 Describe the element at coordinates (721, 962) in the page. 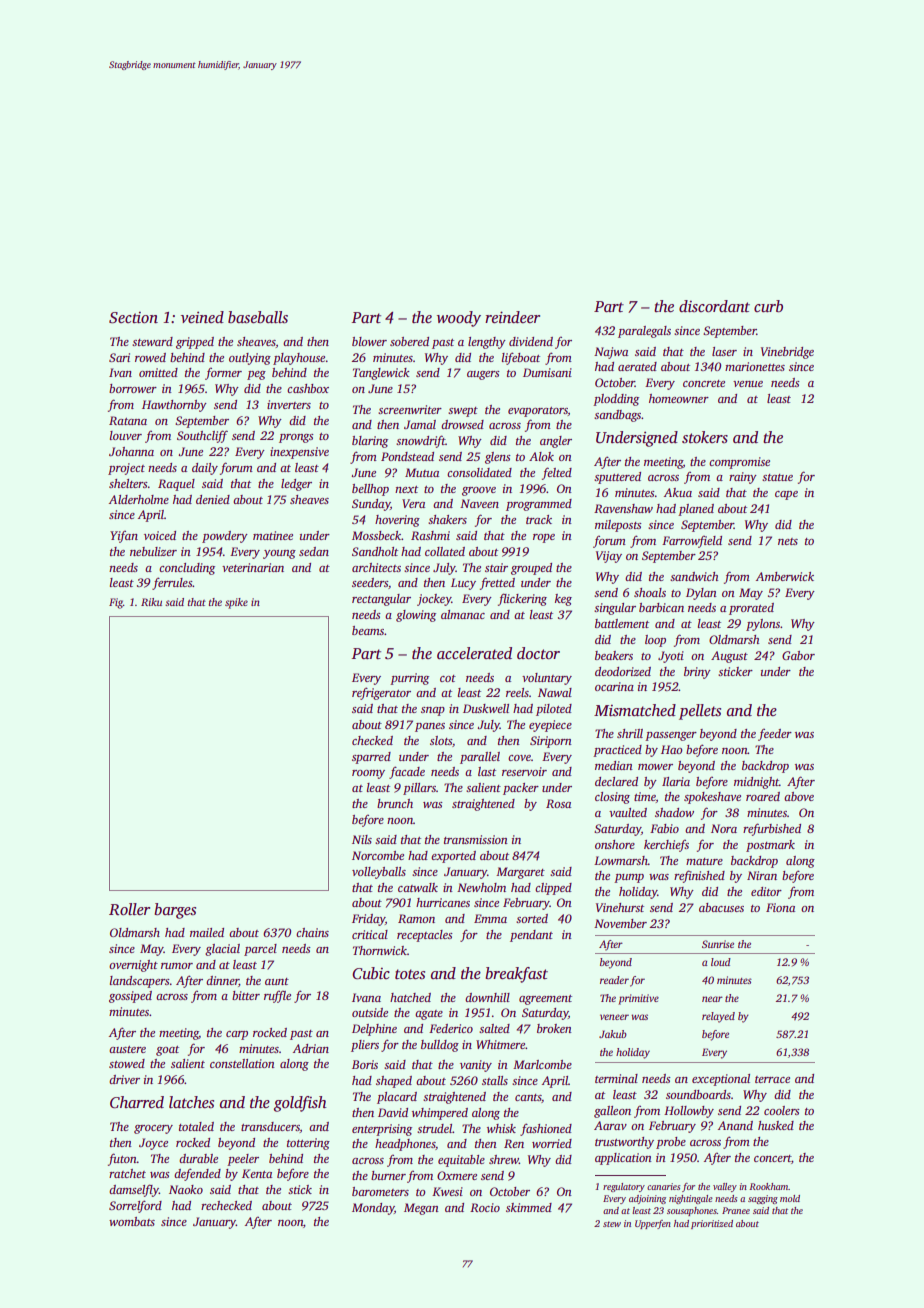

I see `loud` at that location.
